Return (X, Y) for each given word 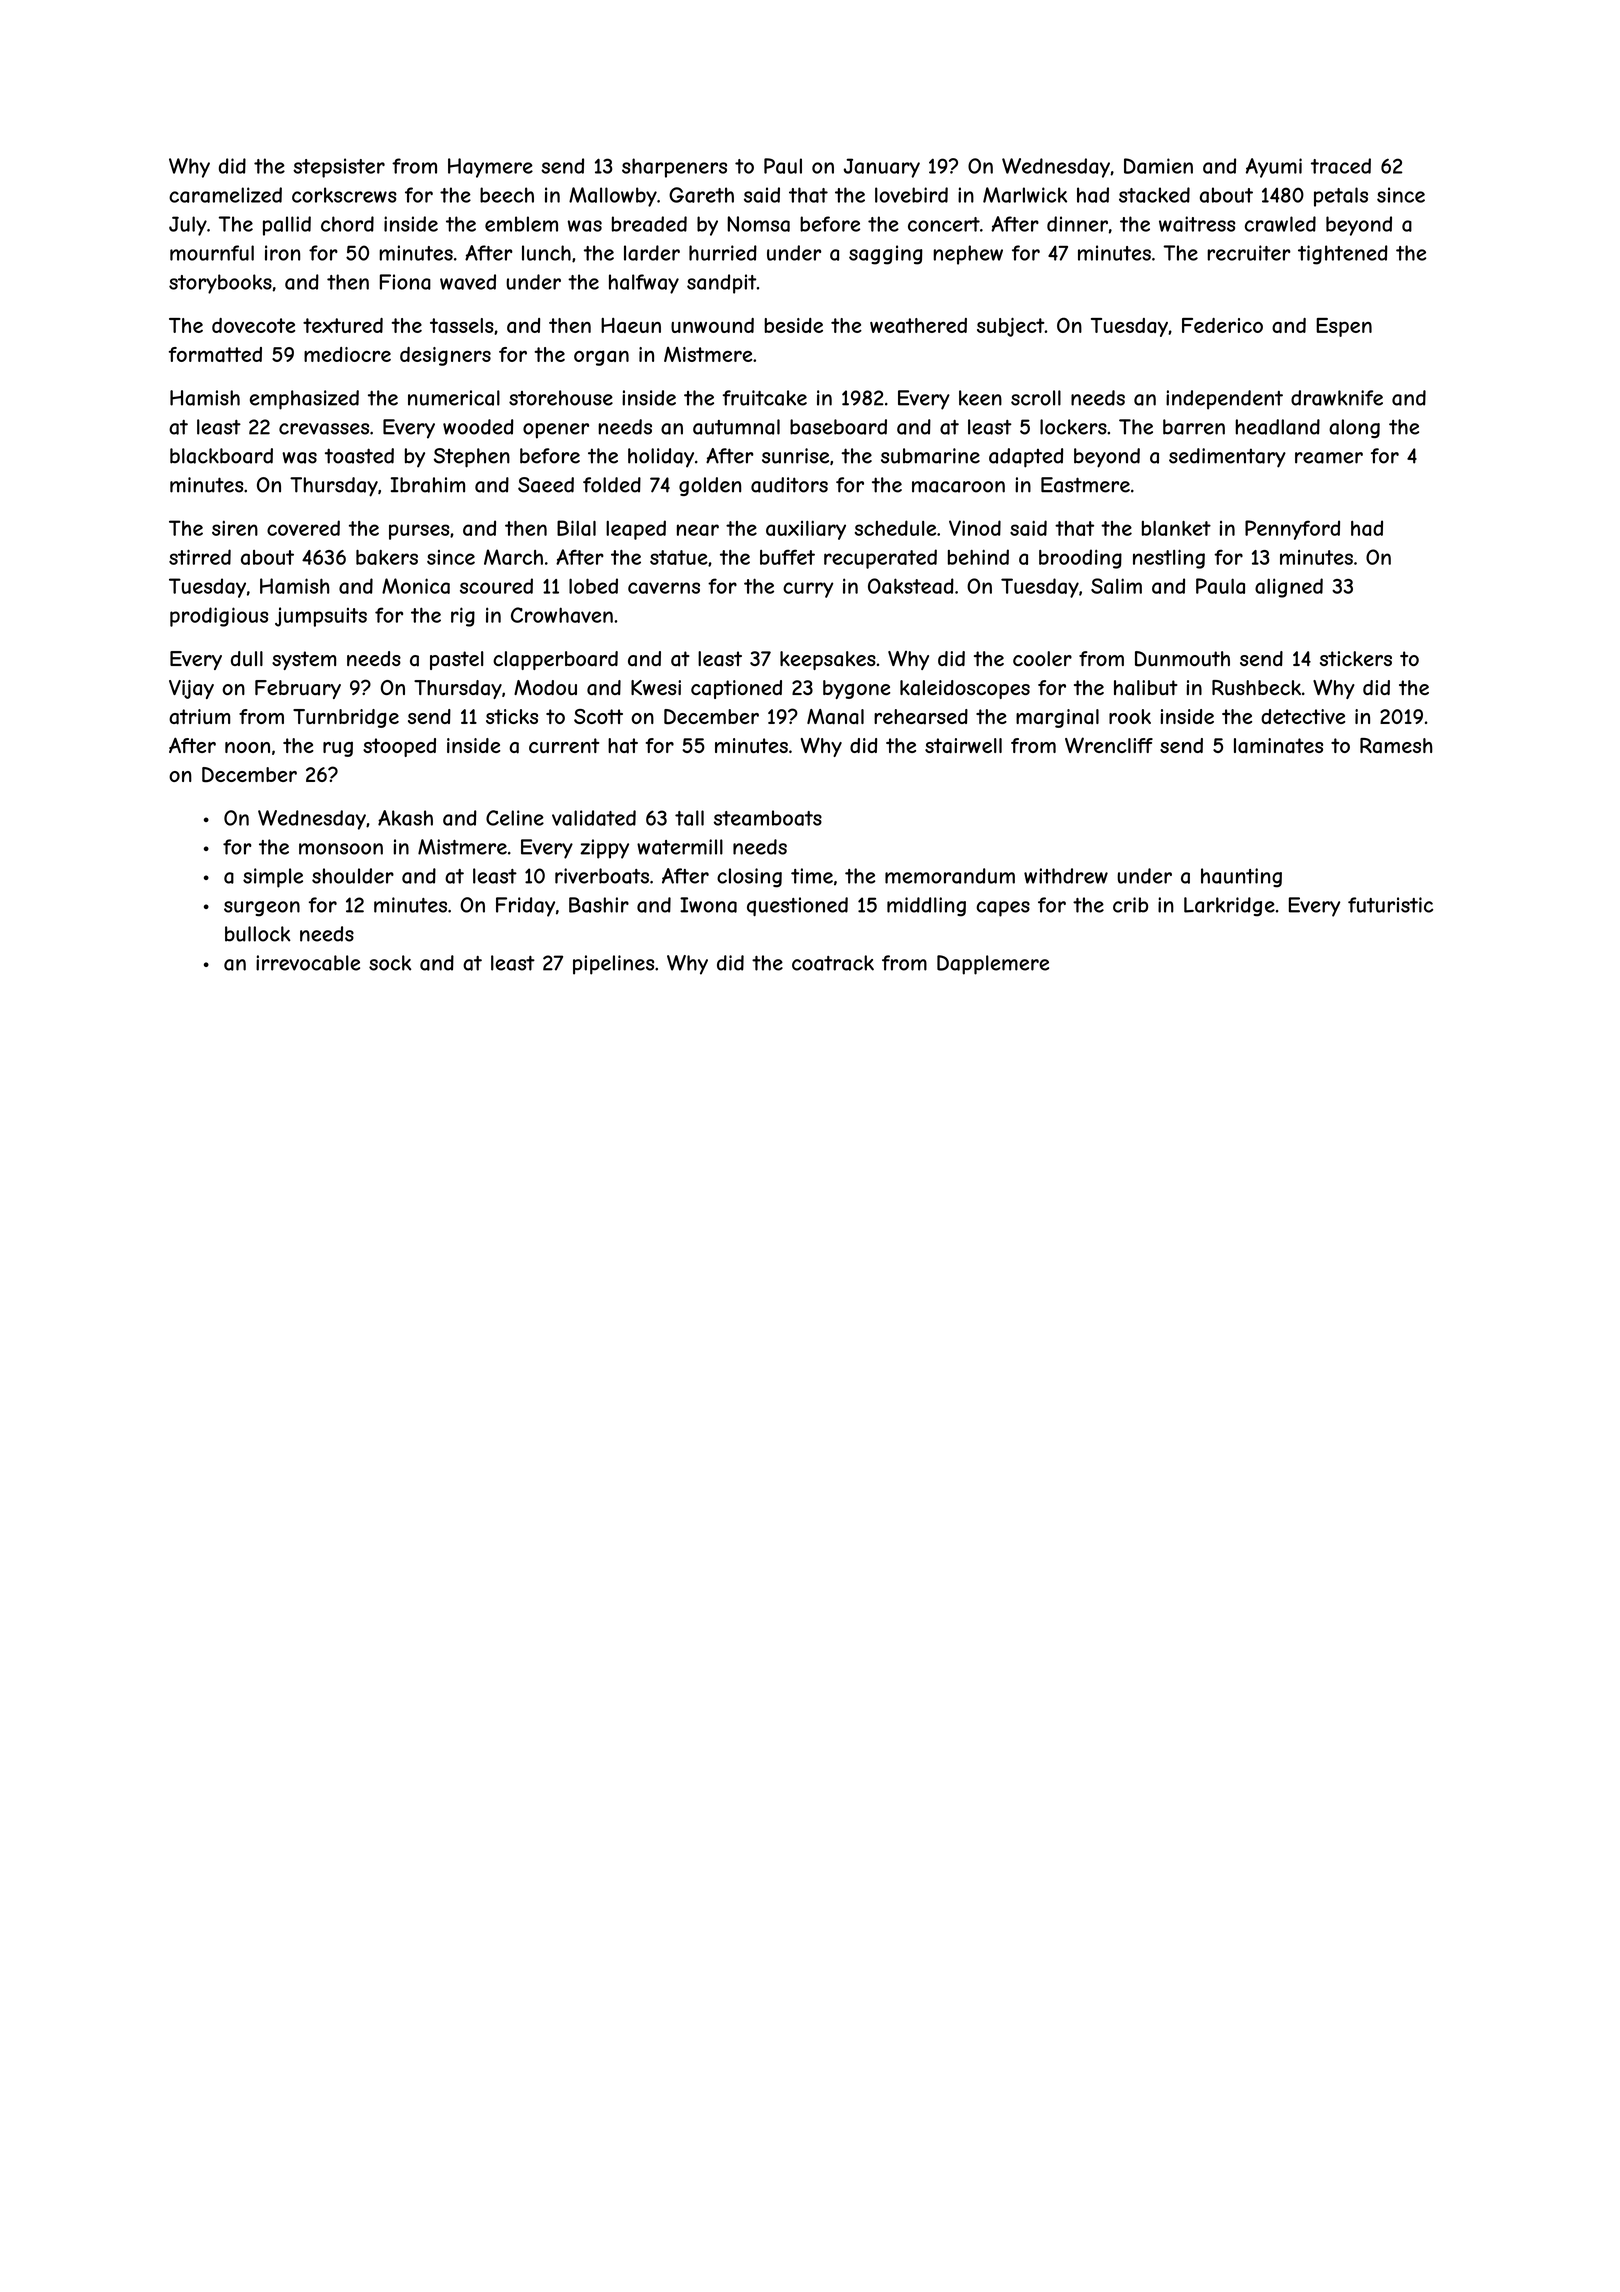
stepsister (339, 168)
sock (390, 963)
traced (1341, 166)
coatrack (833, 963)
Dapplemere (993, 965)
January (882, 168)
